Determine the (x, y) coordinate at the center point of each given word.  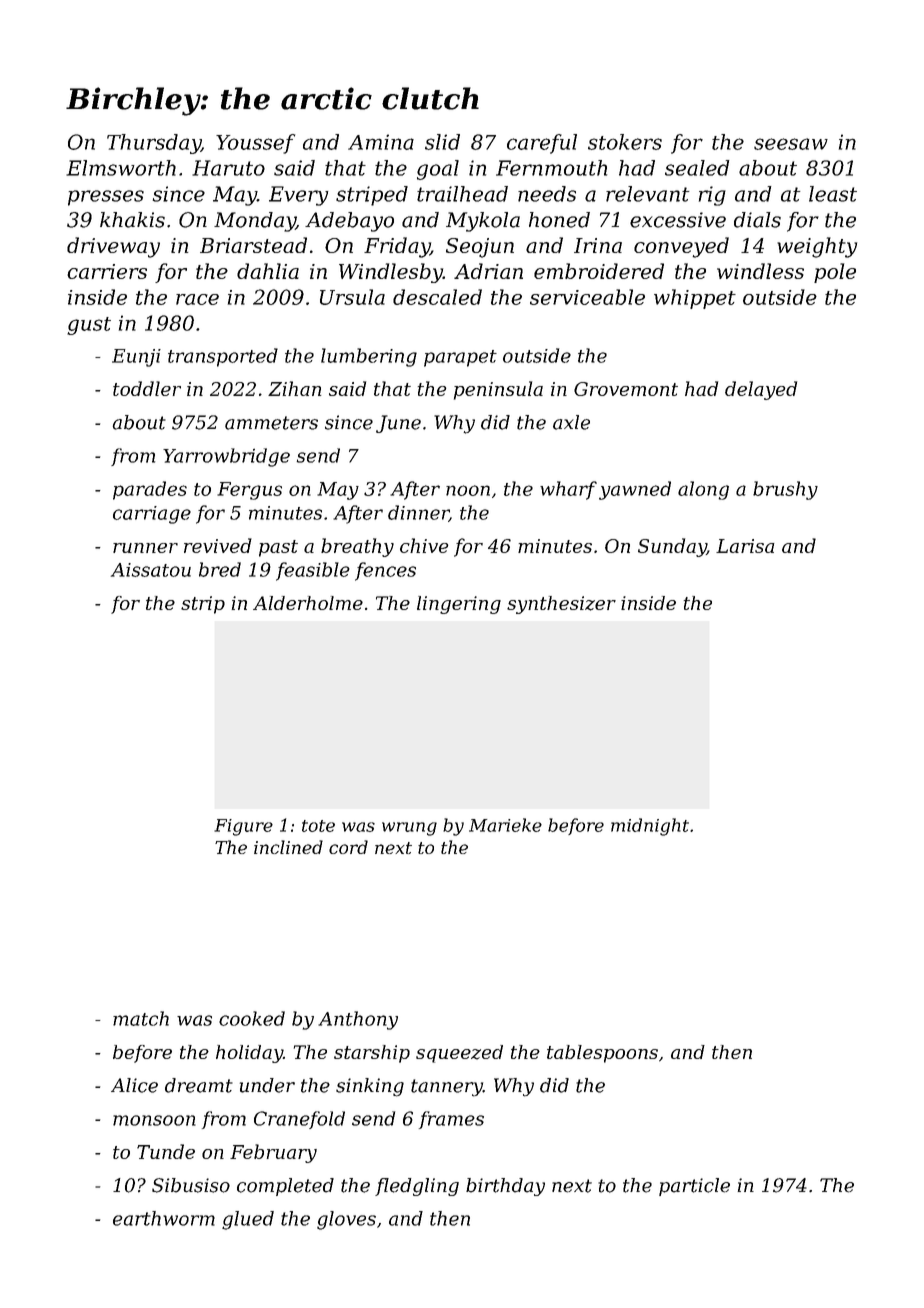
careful (542, 144)
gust (89, 326)
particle (694, 1187)
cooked (252, 1018)
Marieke (505, 825)
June (398, 424)
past (278, 548)
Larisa (745, 546)
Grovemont (626, 389)
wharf (568, 490)
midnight (650, 827)
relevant (647, 194)
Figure (243, 827)
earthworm (164, 1218)
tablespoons (602, 1054)
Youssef (255, 144)
